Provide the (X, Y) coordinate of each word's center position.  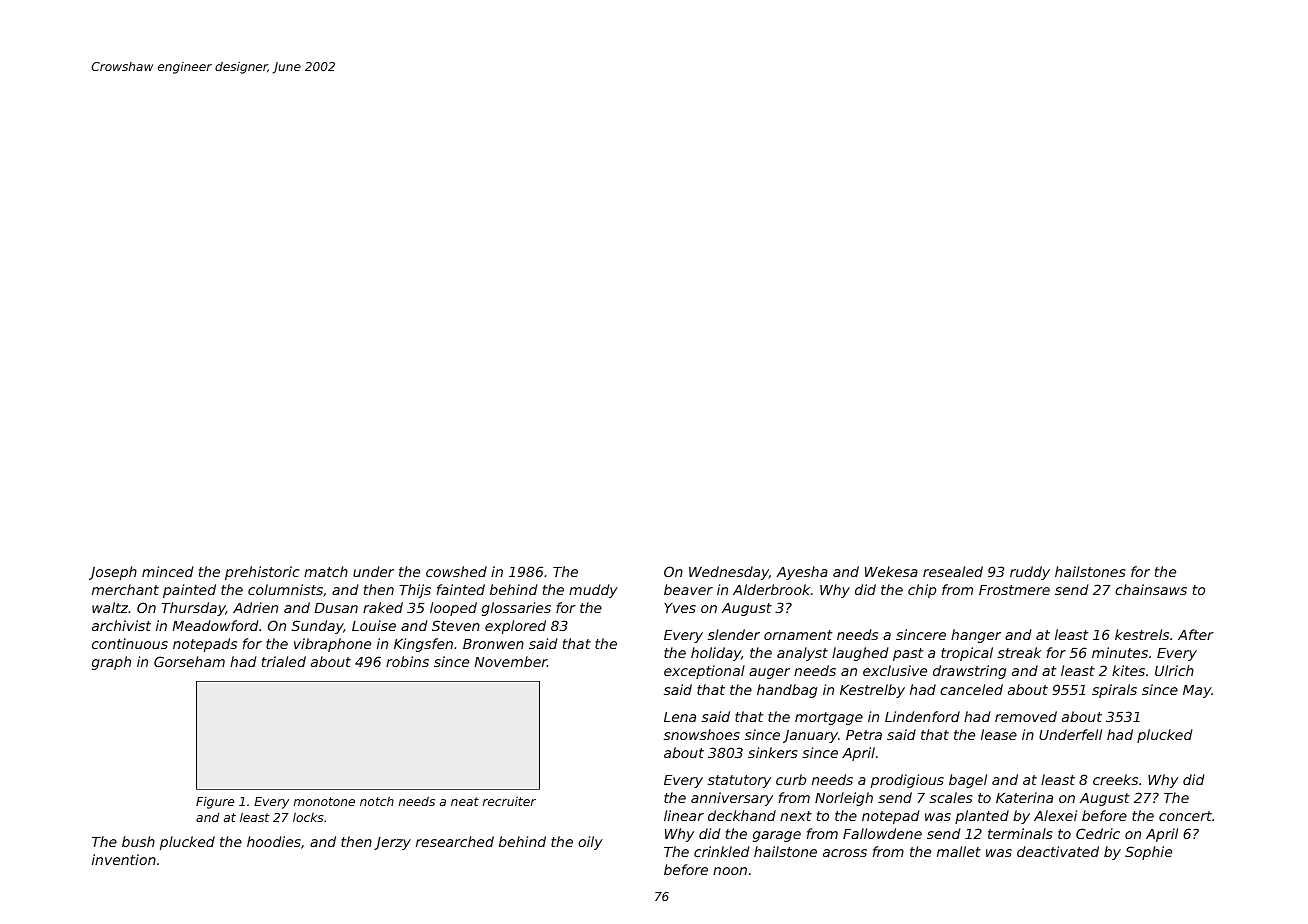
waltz (110, 607)
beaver (688, 589)
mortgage (829, 718)
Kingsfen (423, 645)
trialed (284, 661)
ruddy (1030, 573)
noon (730, 871)
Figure (215, 803)
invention (124, 859)
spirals (1114, 691)
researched (455, 841)
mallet (959, 851)
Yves (680, 608)
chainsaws (1151, 589)
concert (1185, 816)
